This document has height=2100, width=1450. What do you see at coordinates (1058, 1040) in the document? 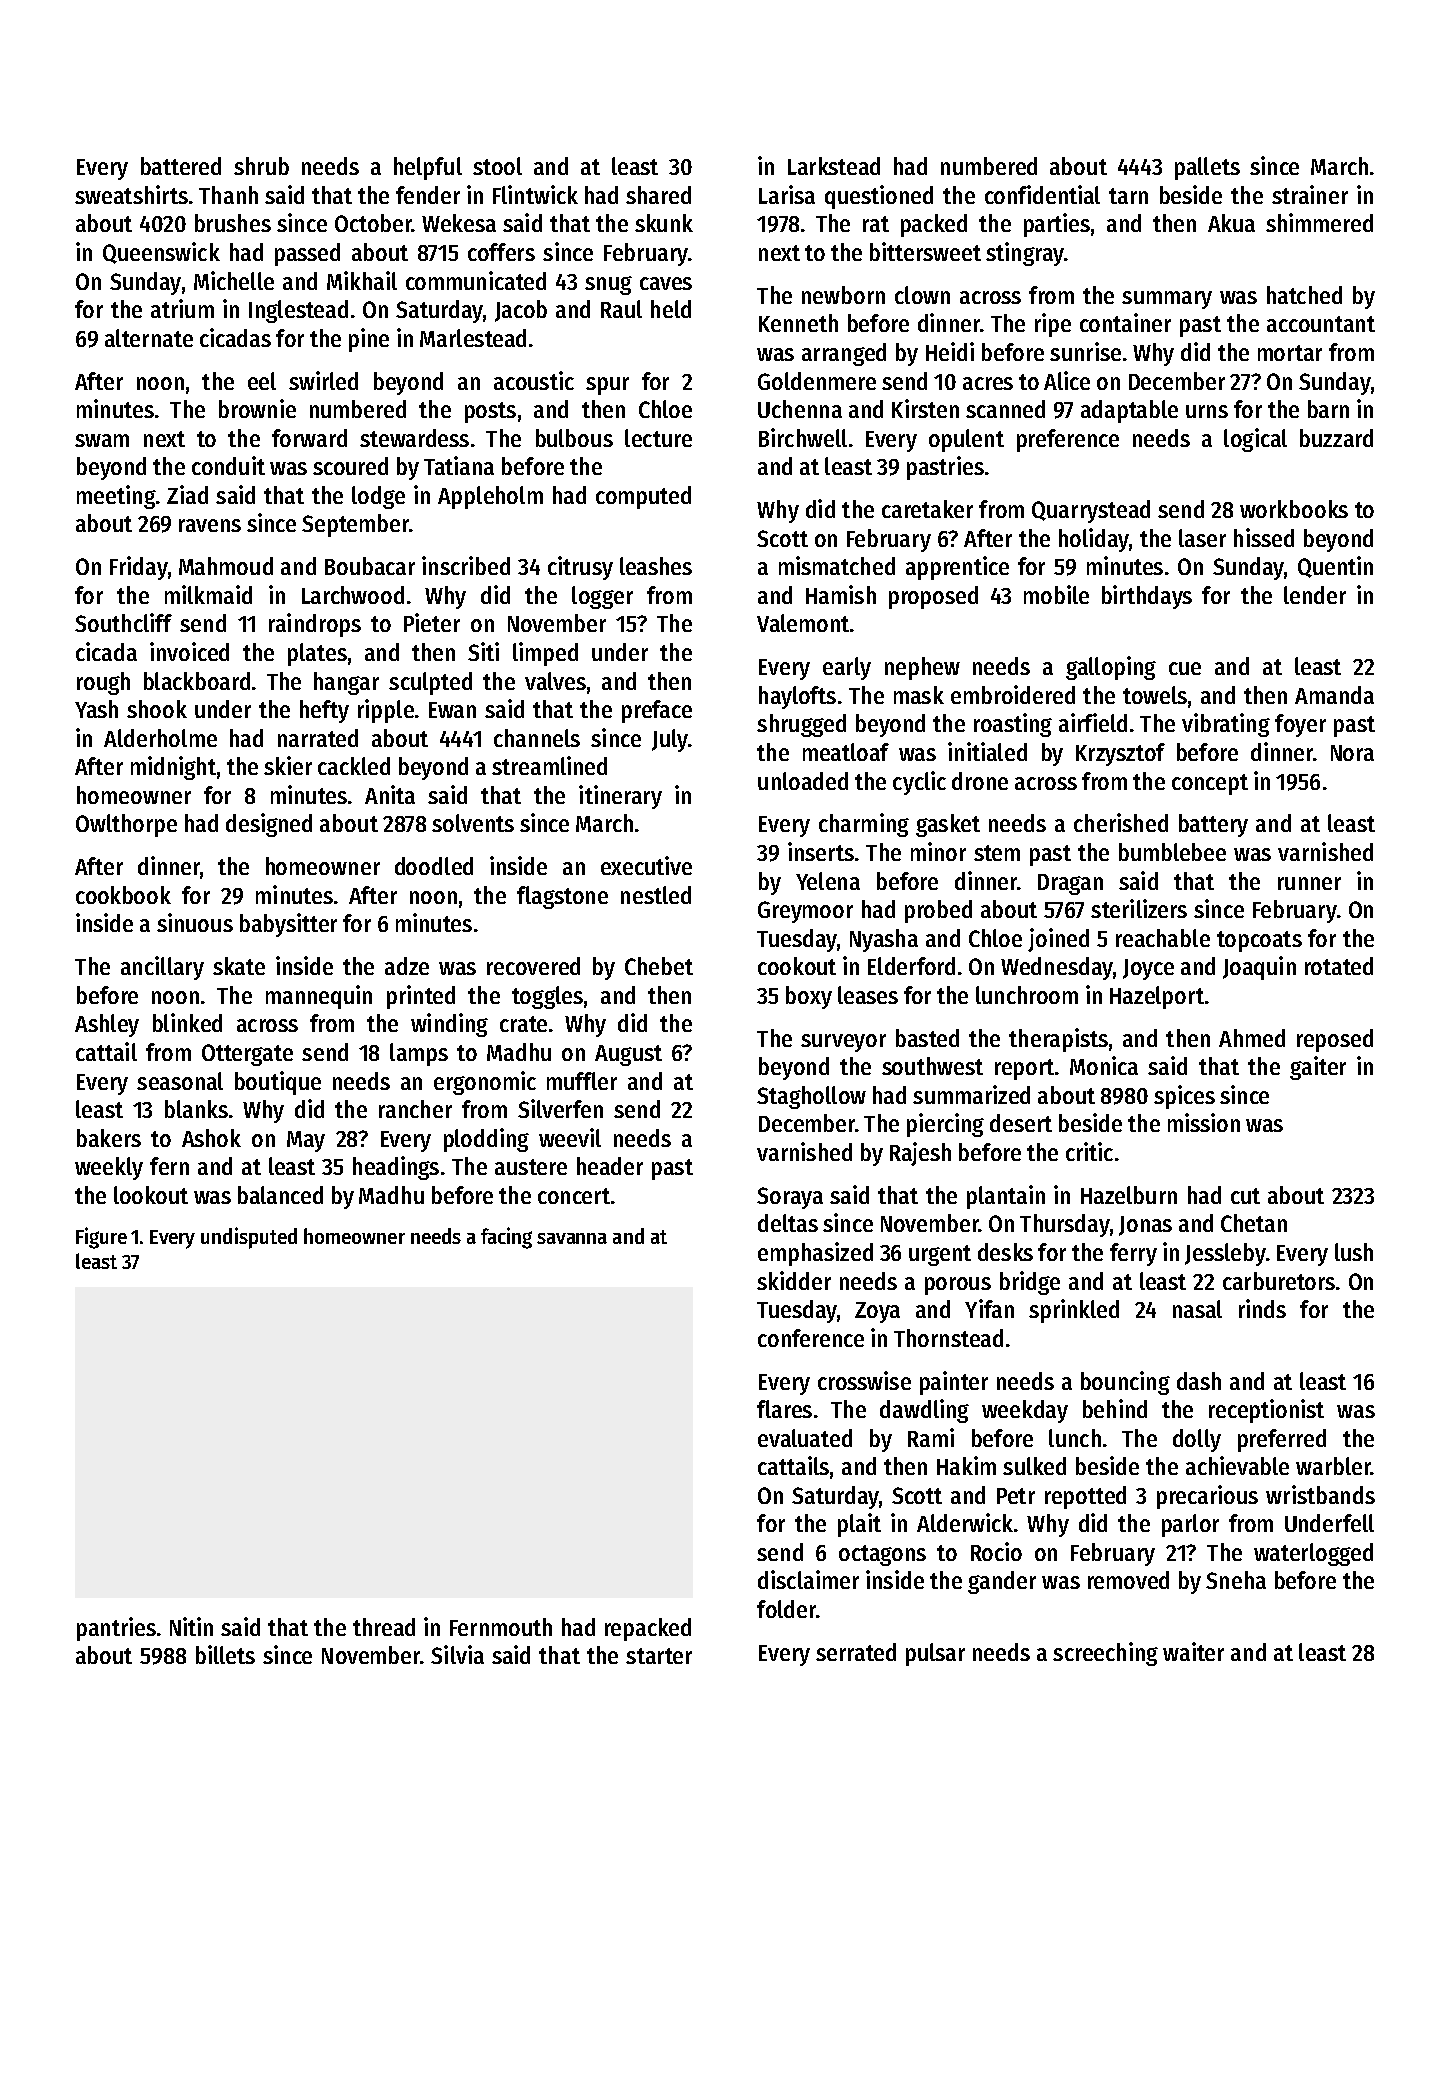
I see `therapists` at bounding box center [1058, 1040].
